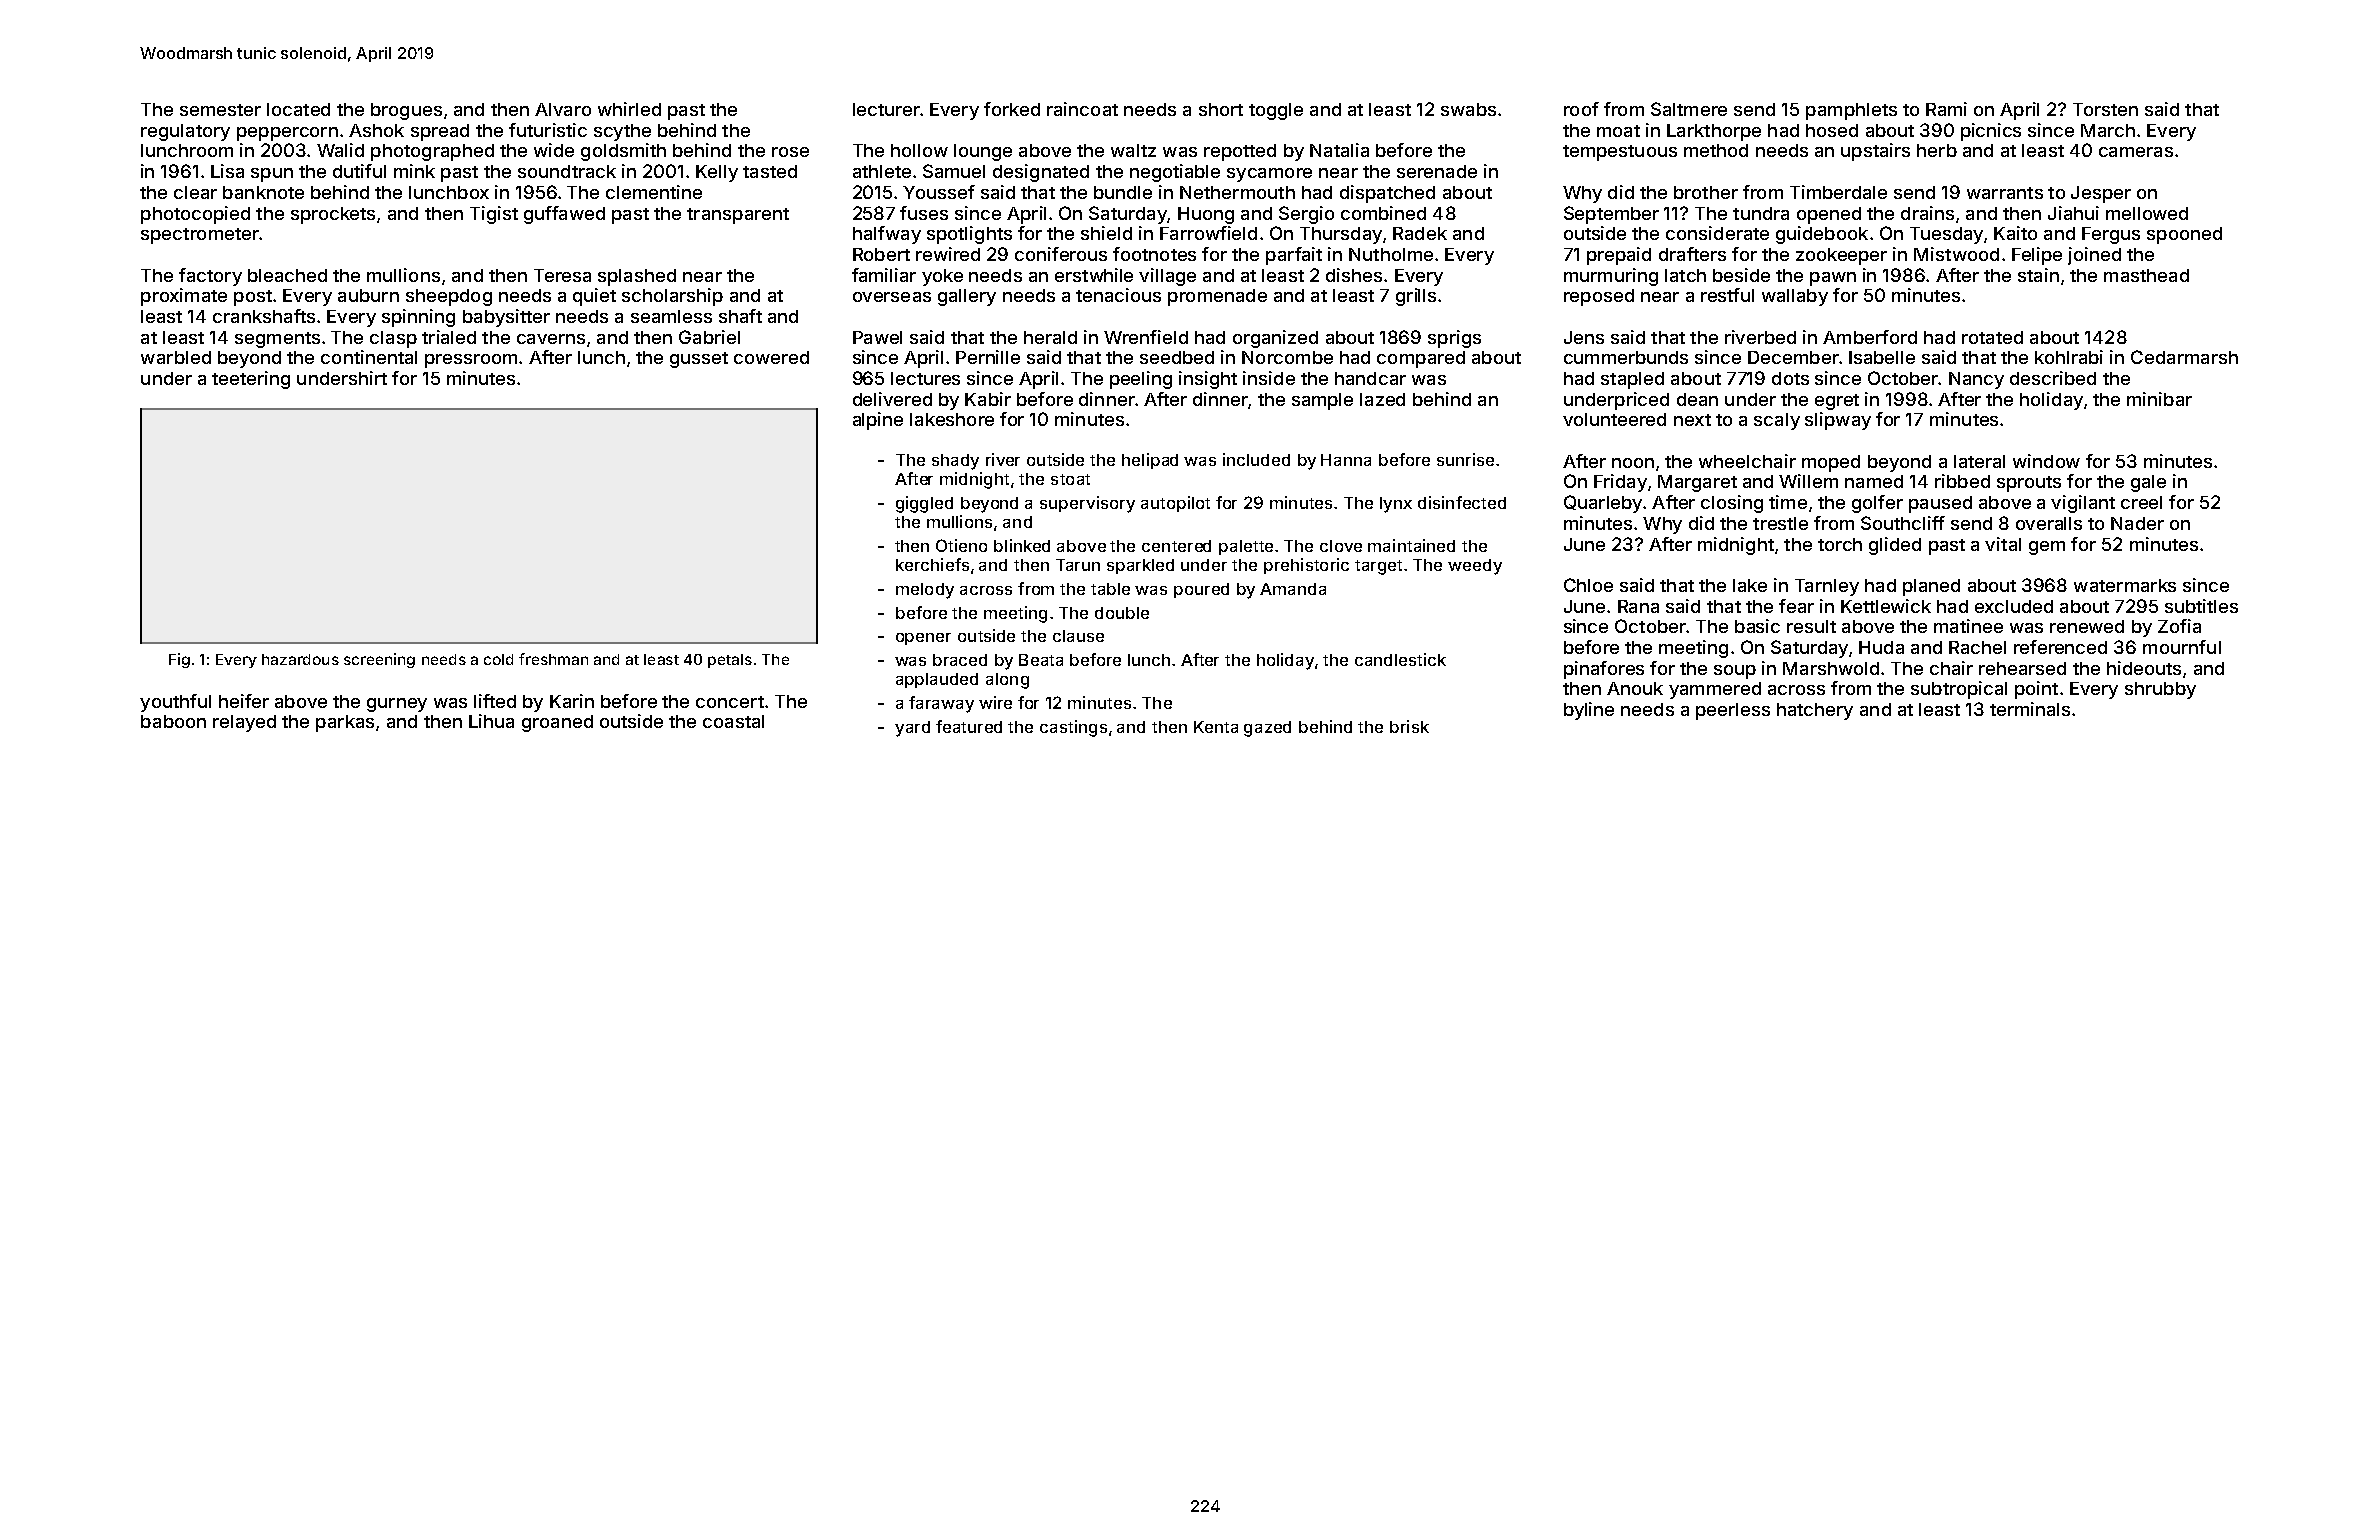  What do you see at coordinates (1841, 256) in the screenshot?
I see `zookeeper` at bounding box center [1841, 256].
